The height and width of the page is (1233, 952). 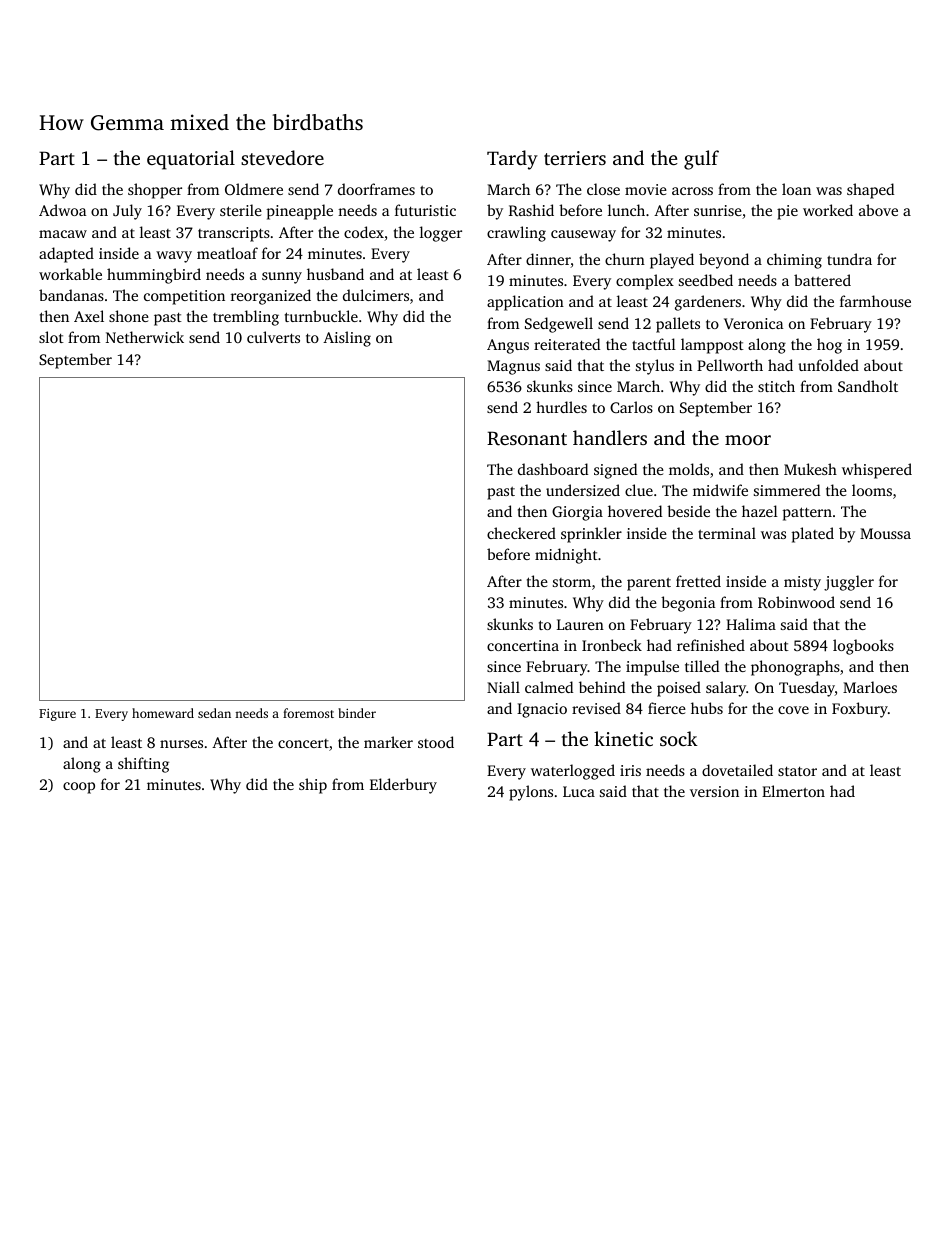 I want to click on farmhouse, so click(x=875, y=301).
